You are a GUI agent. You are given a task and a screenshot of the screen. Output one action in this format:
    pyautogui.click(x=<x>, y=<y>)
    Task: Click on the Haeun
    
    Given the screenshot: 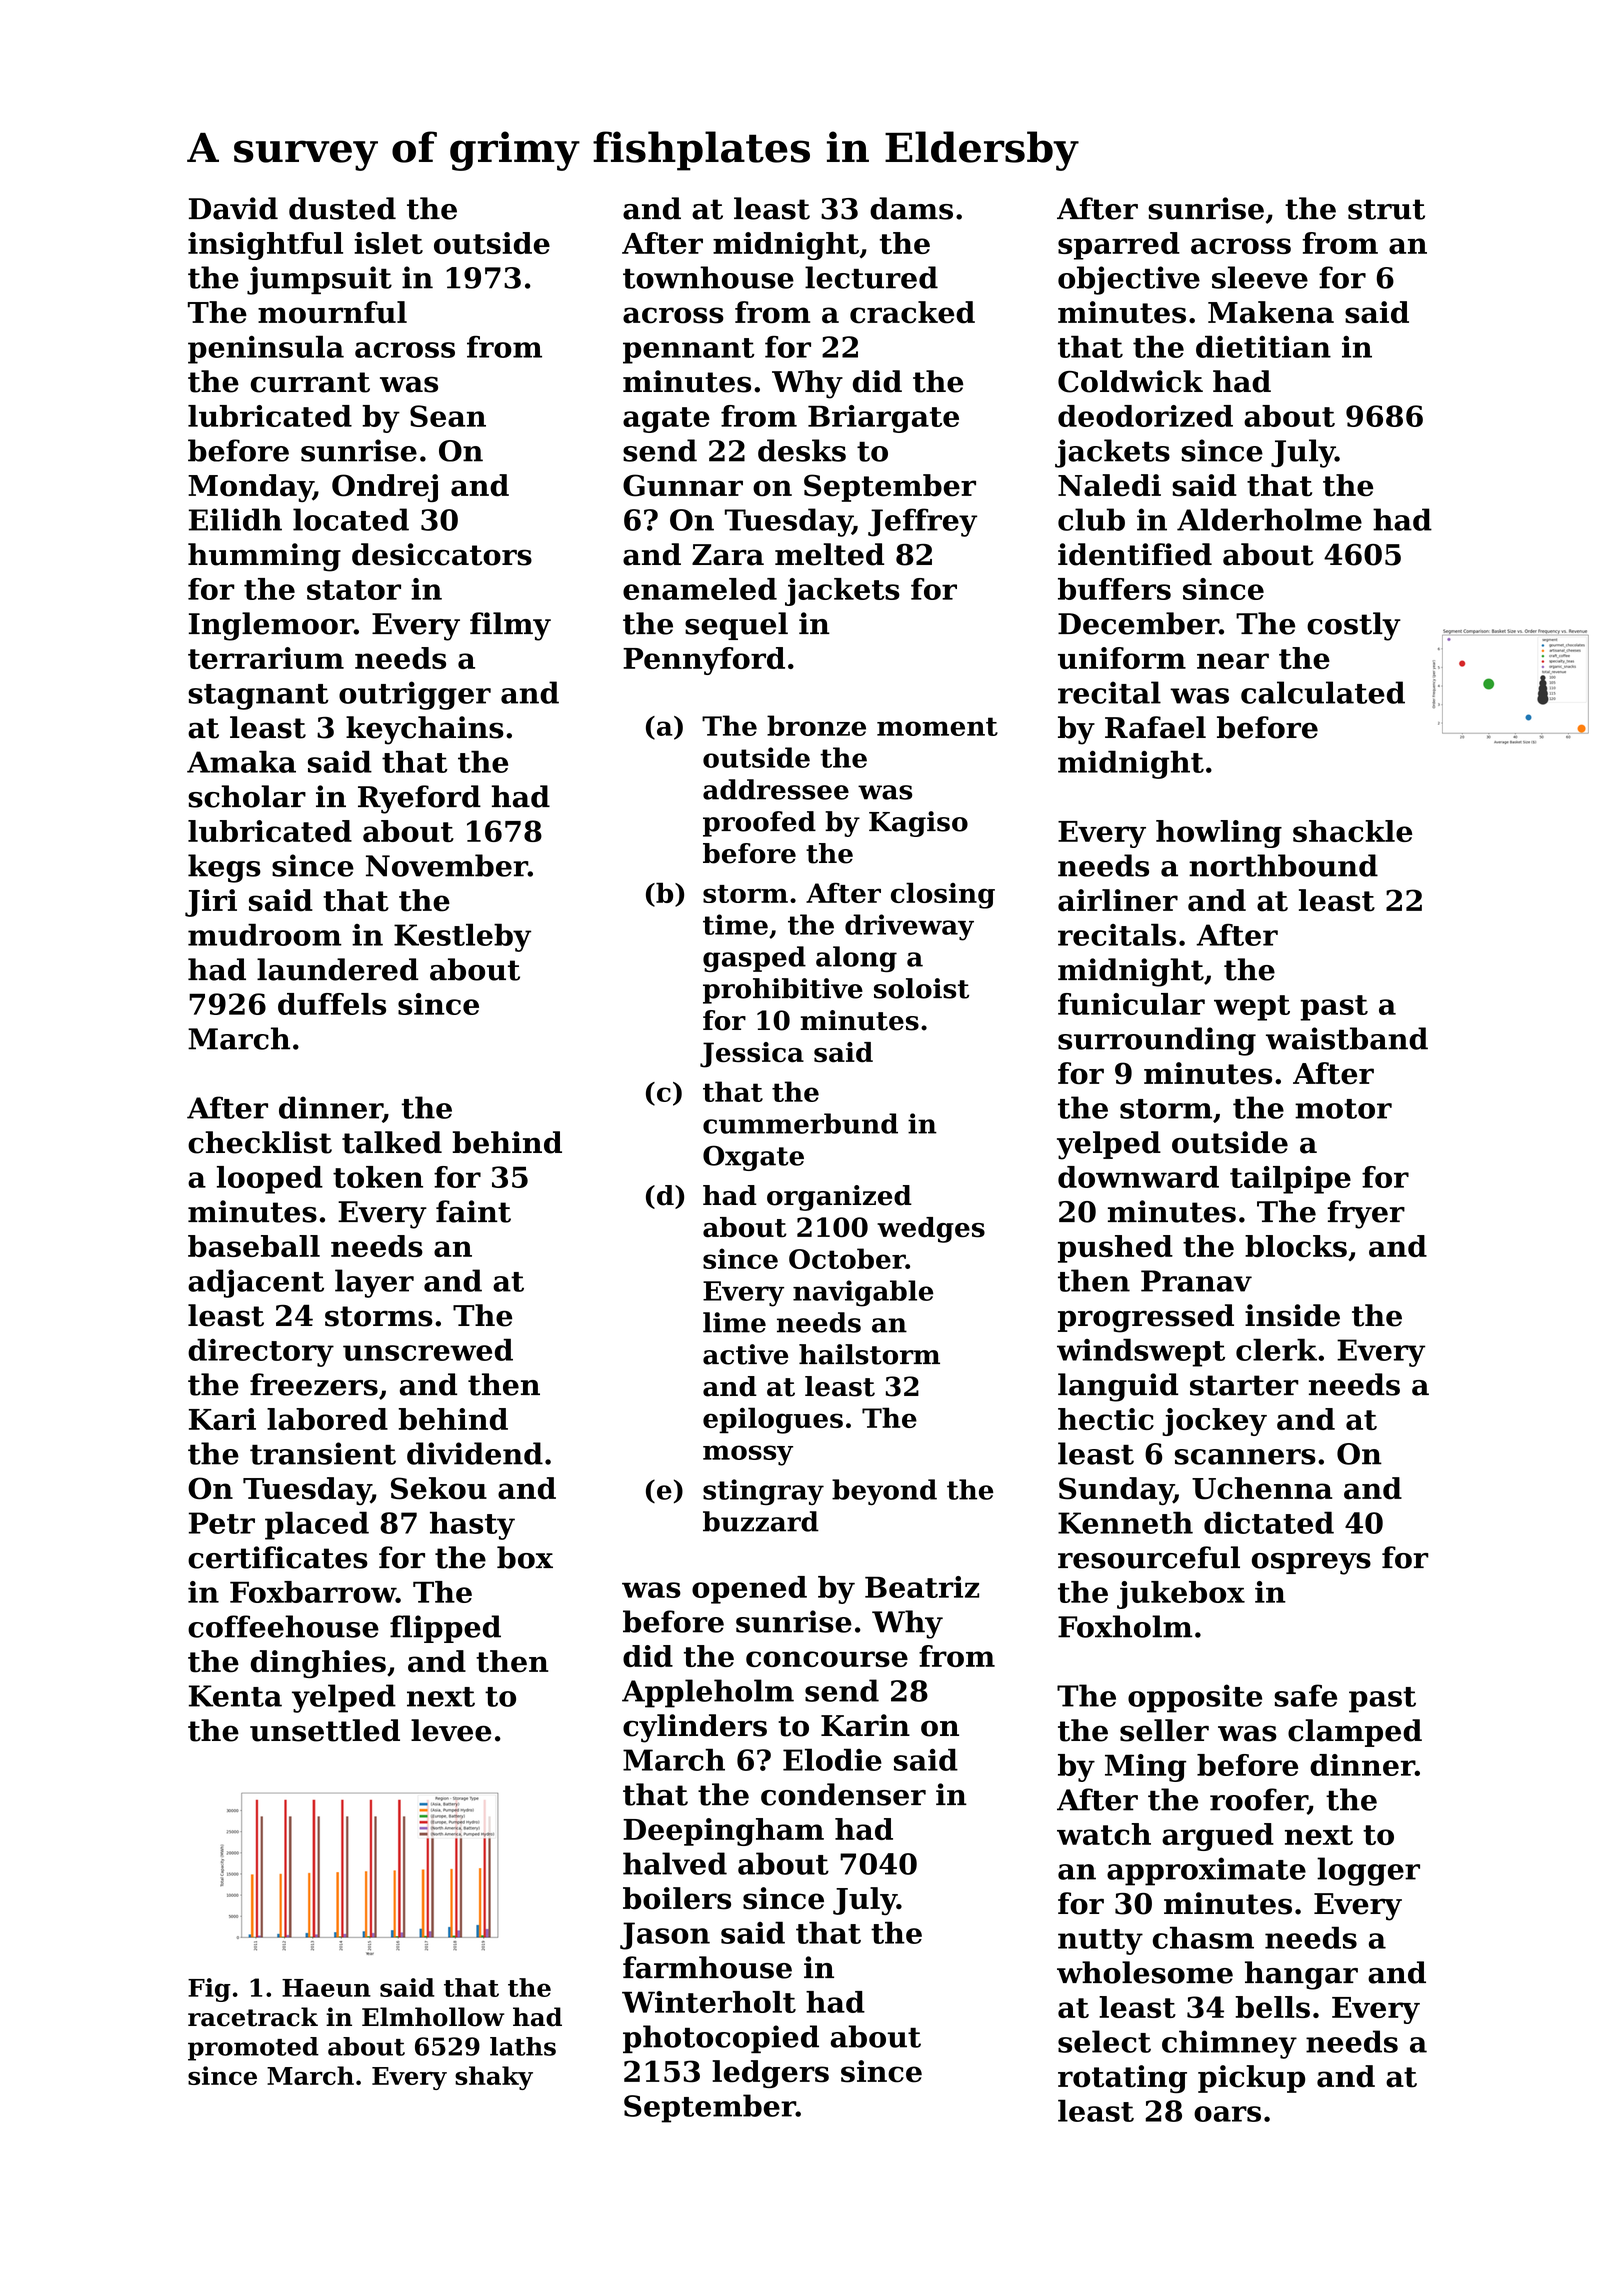 What is the action you would take?
    pyautogui.click(x=326, y=1988)
